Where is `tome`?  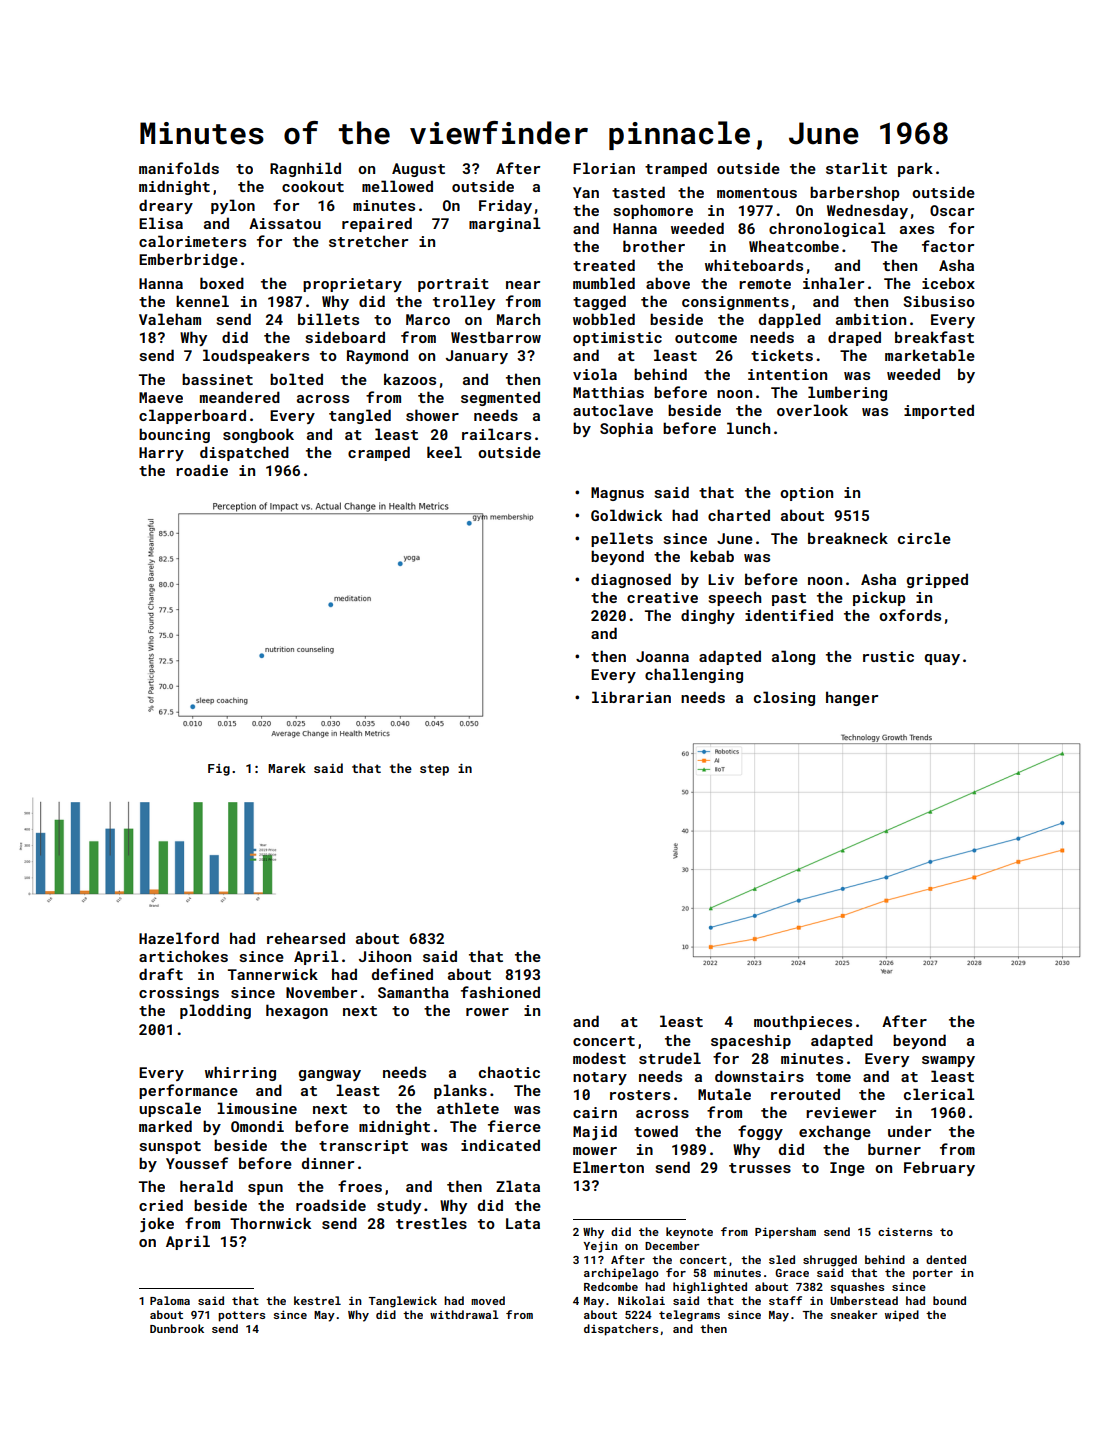
tome is located at coordinates (833, 1077).
